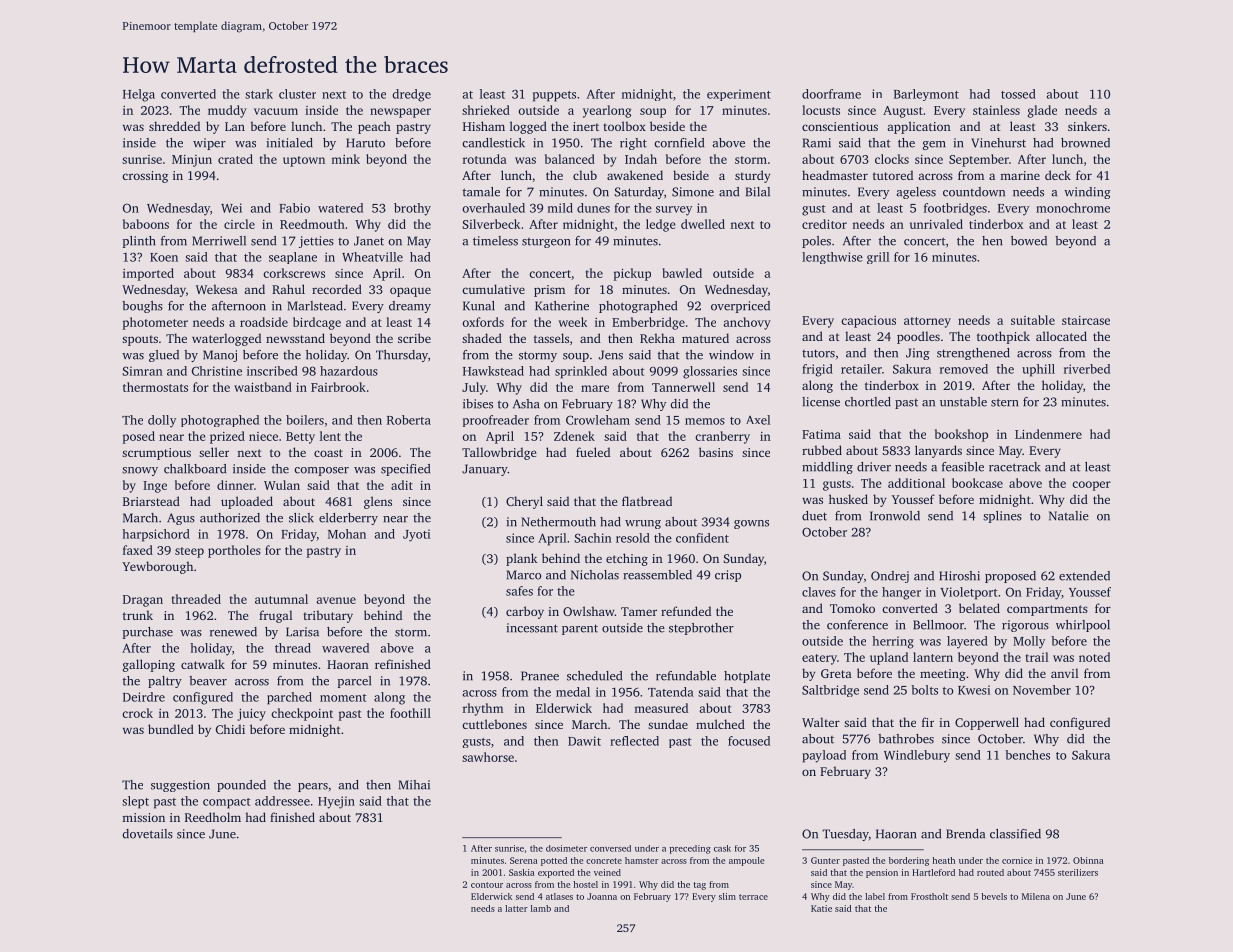 The image size is (1233, 952). I want to click on experiment, so click(739, 95).
